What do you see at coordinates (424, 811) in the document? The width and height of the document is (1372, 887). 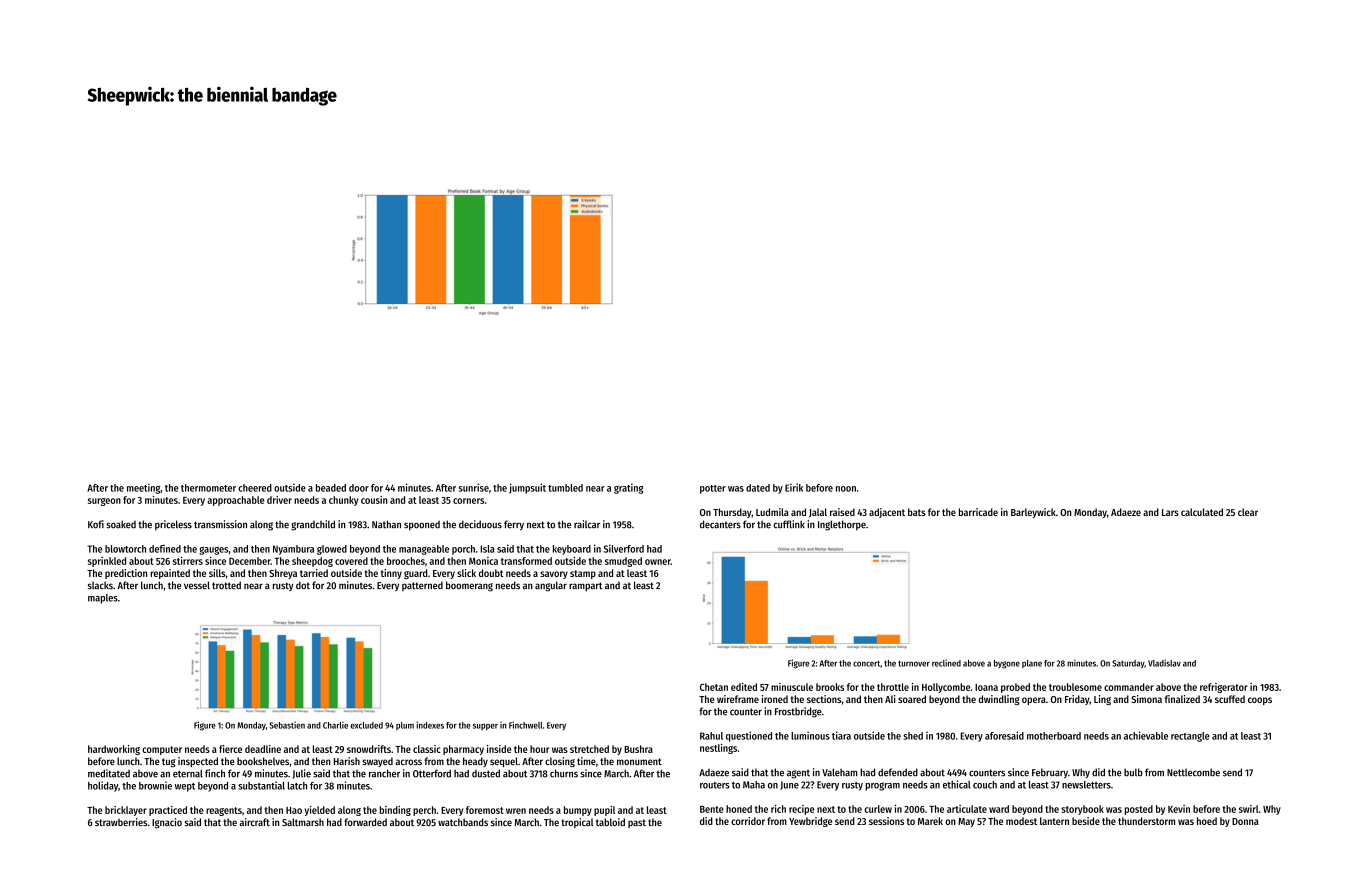 I see `perch` at bounding box center [424, 811].
